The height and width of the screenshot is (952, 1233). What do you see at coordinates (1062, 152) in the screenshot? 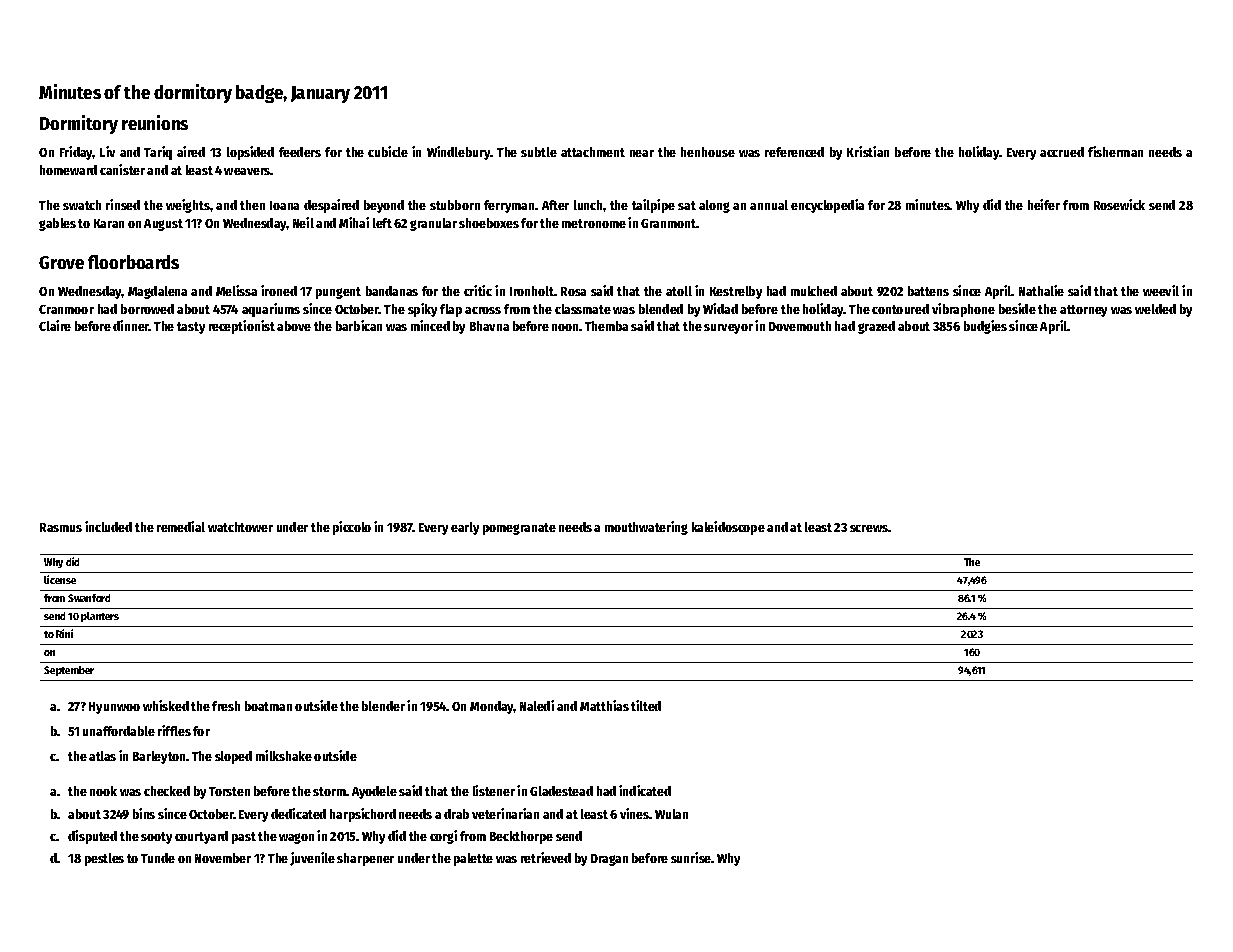
I see `accrued` at bounding box center [1062, 152].
